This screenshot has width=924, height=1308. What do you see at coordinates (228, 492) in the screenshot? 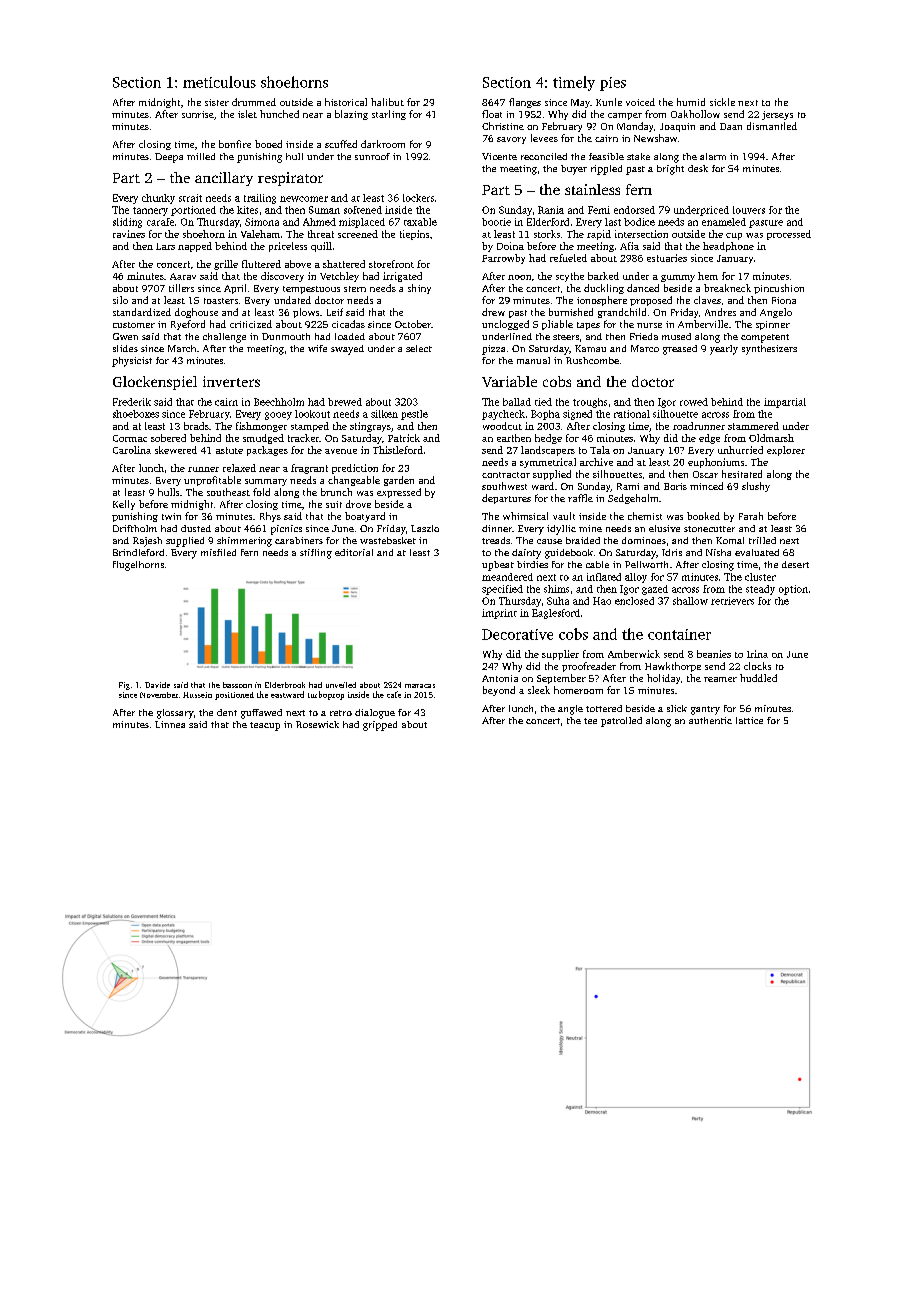
I see `southeast` at bounding box center [228, 492].
